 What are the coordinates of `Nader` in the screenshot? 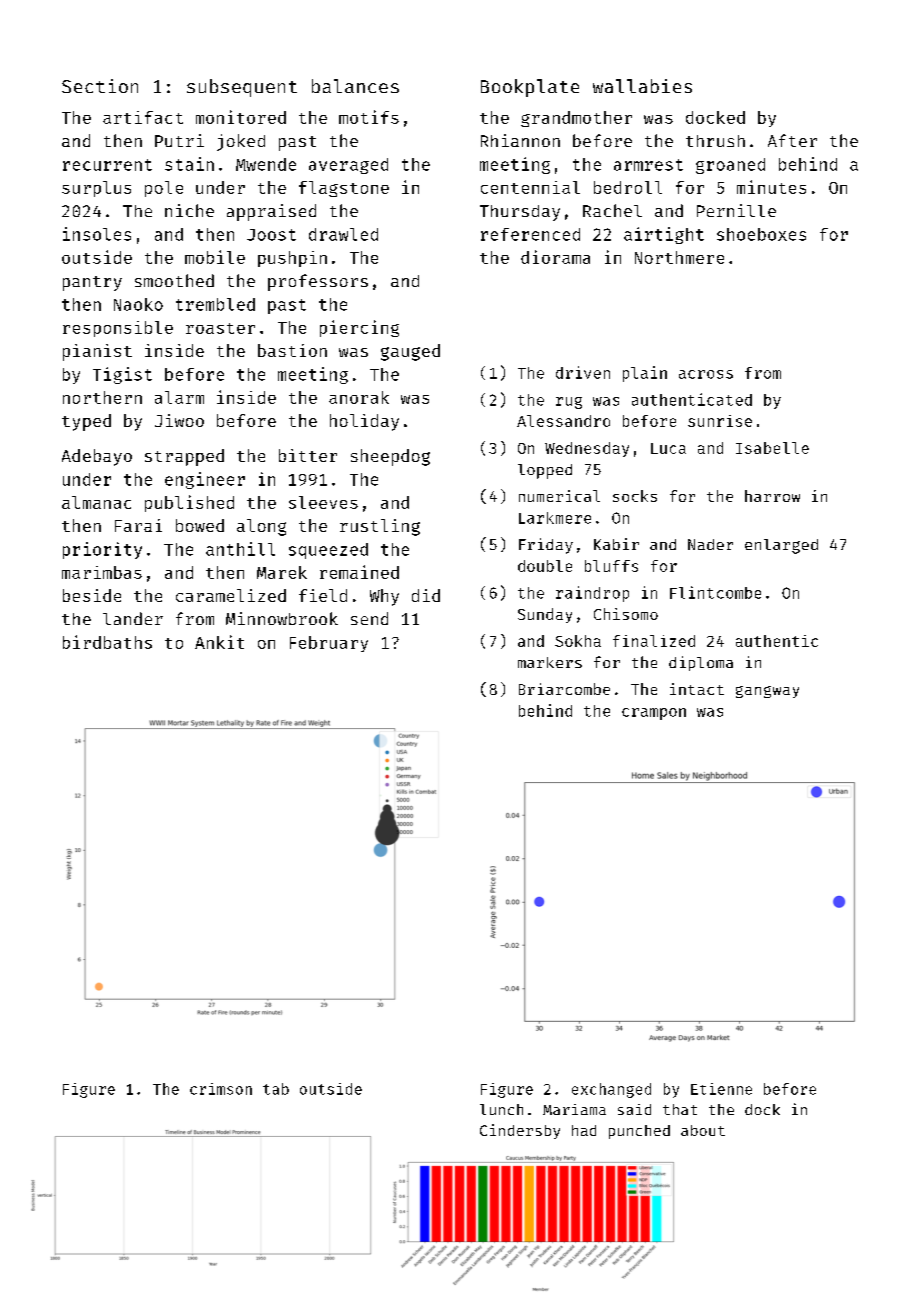 It's located at (710, 544).
